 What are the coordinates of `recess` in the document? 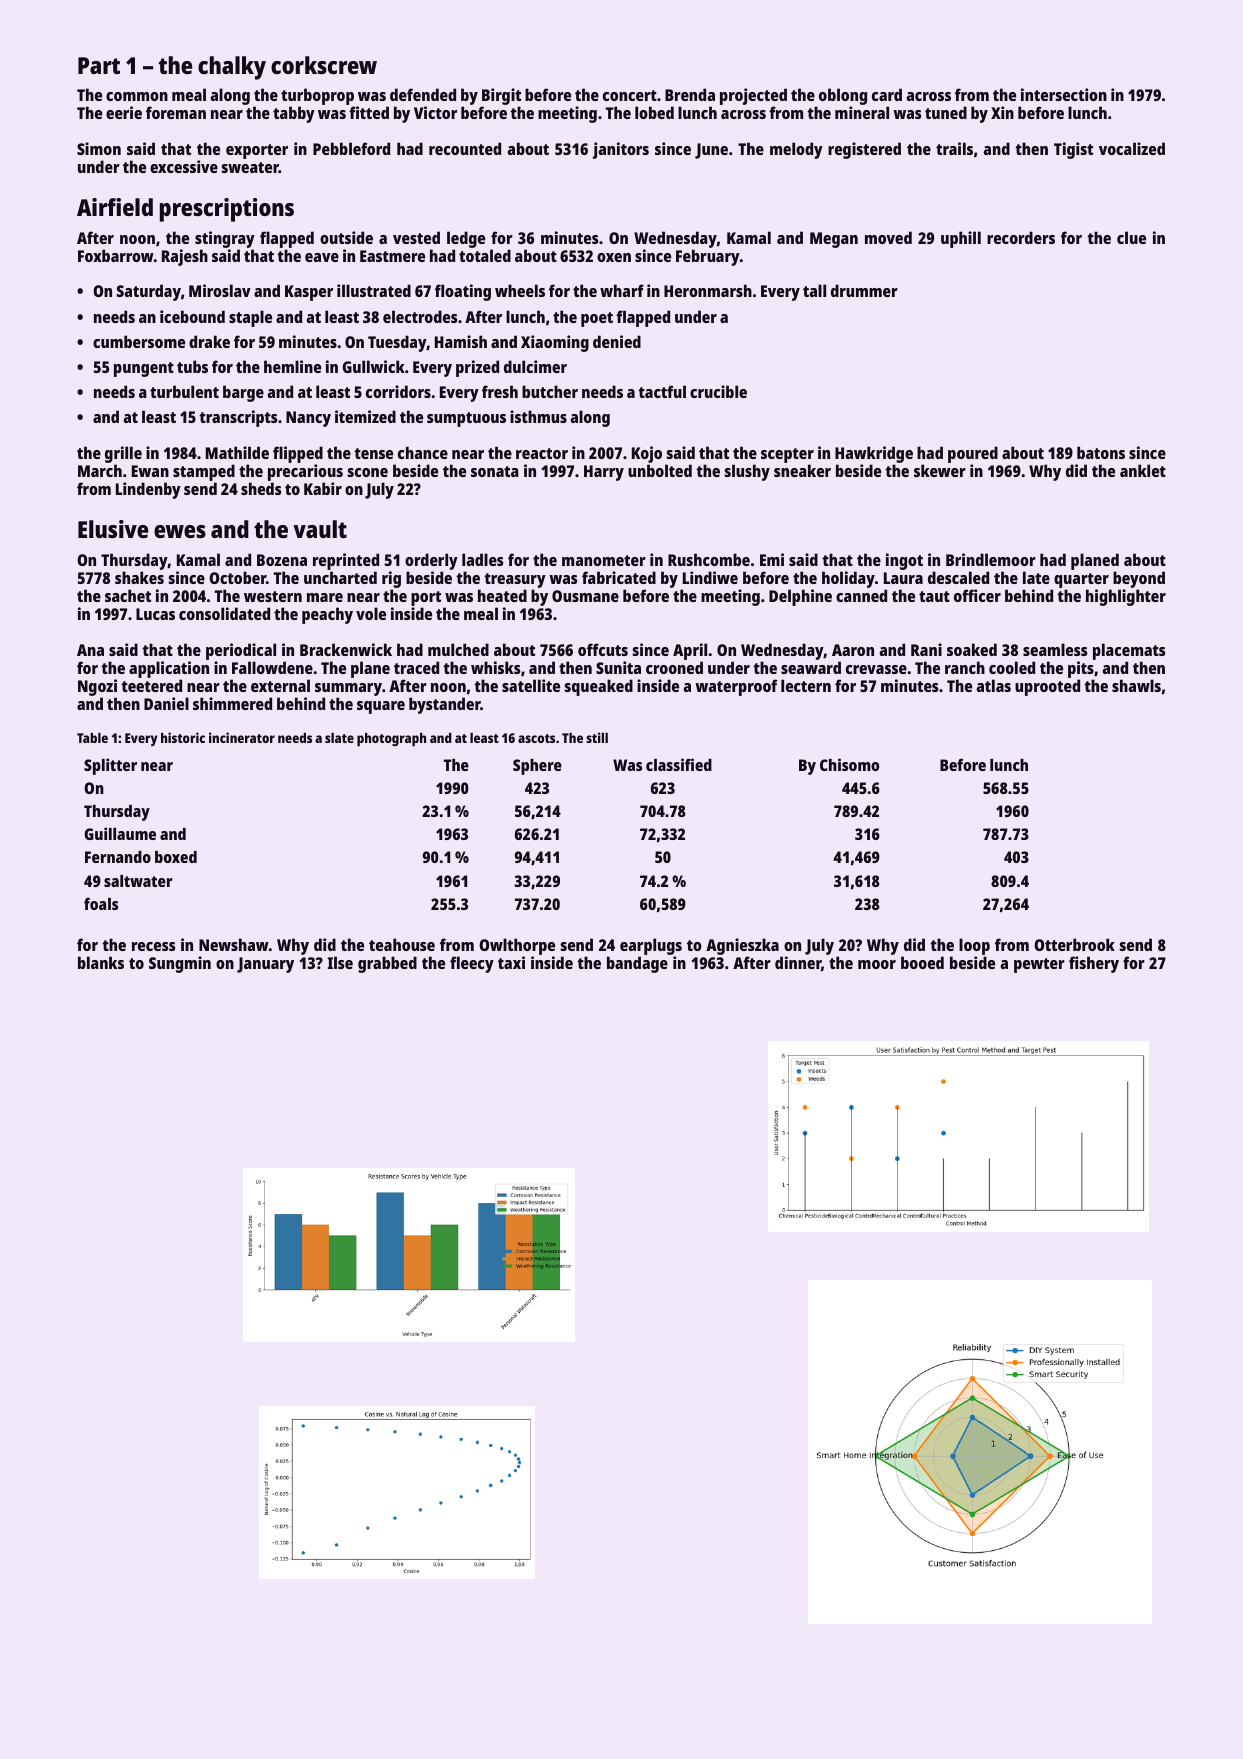 It's located at (153, 946).
